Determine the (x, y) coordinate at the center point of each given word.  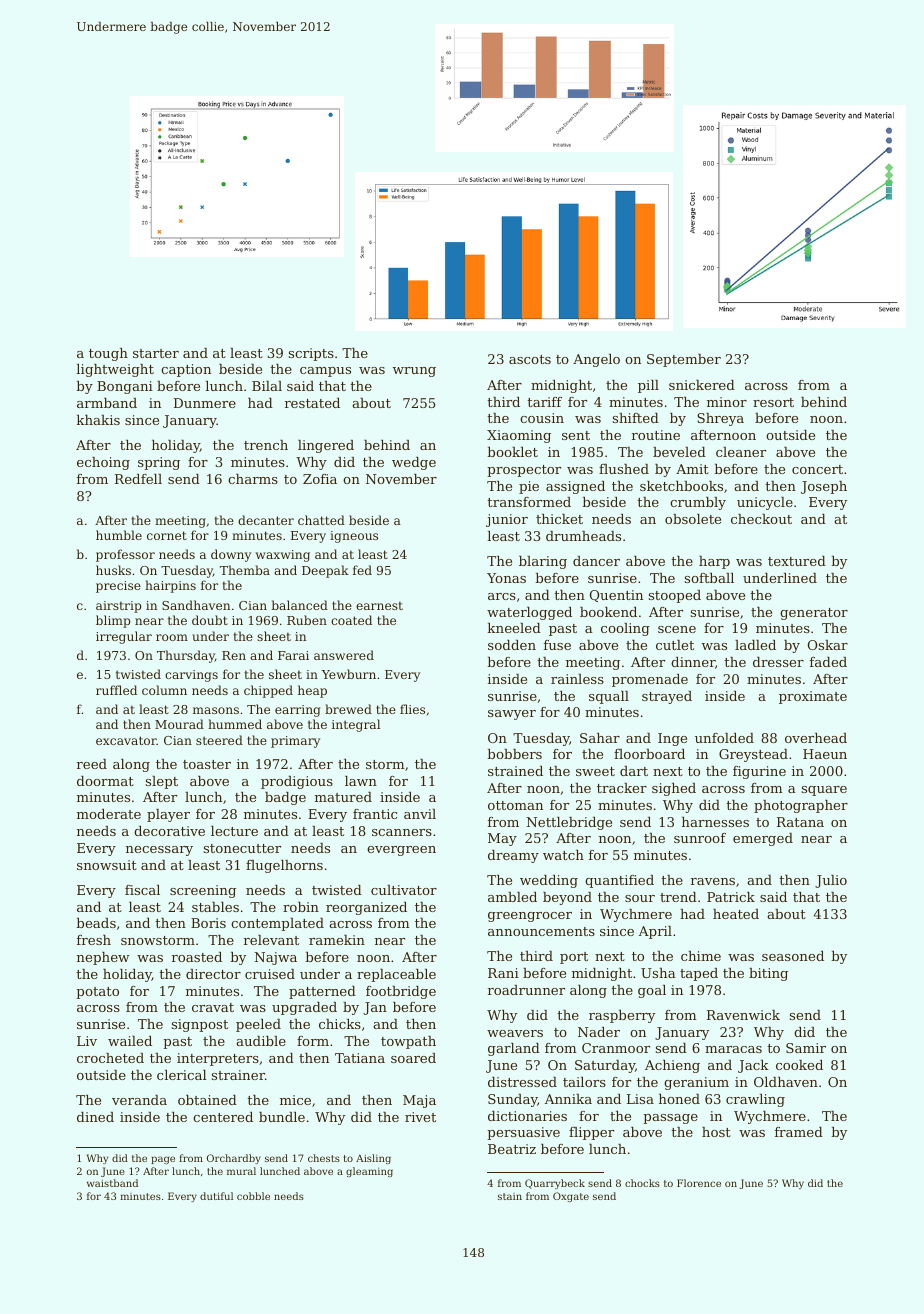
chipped (268, 691)
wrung (414, 372)
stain (510, 1196)
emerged (763, 839)
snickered (702, 385)
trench (266, 445)
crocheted (110, 1058)
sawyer (512, 715)
